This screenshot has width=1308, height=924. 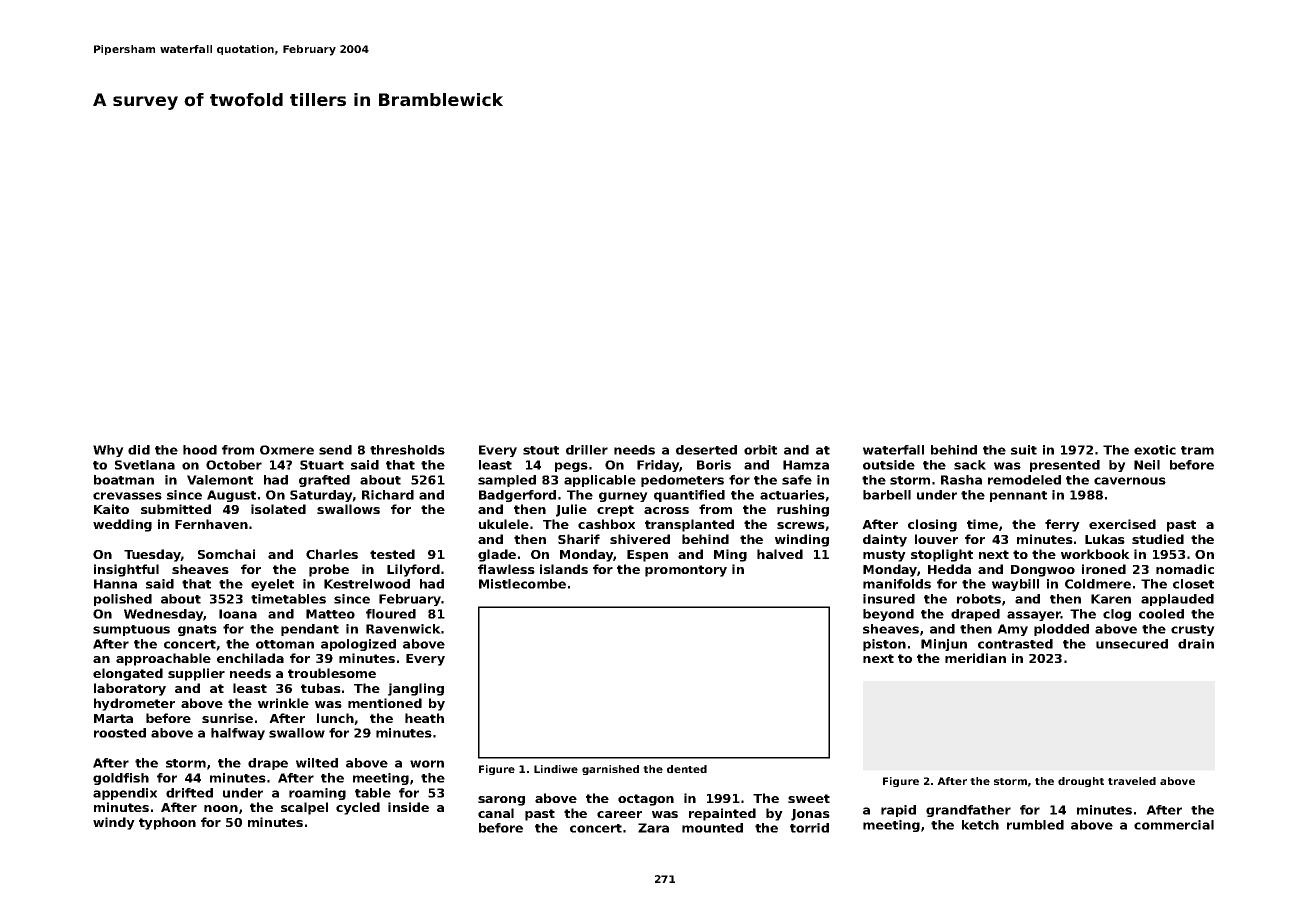 What do you see at coordinates (1132, 644) in the screenshot?
I see `unsecured` at bounding box center [1132, 644].
